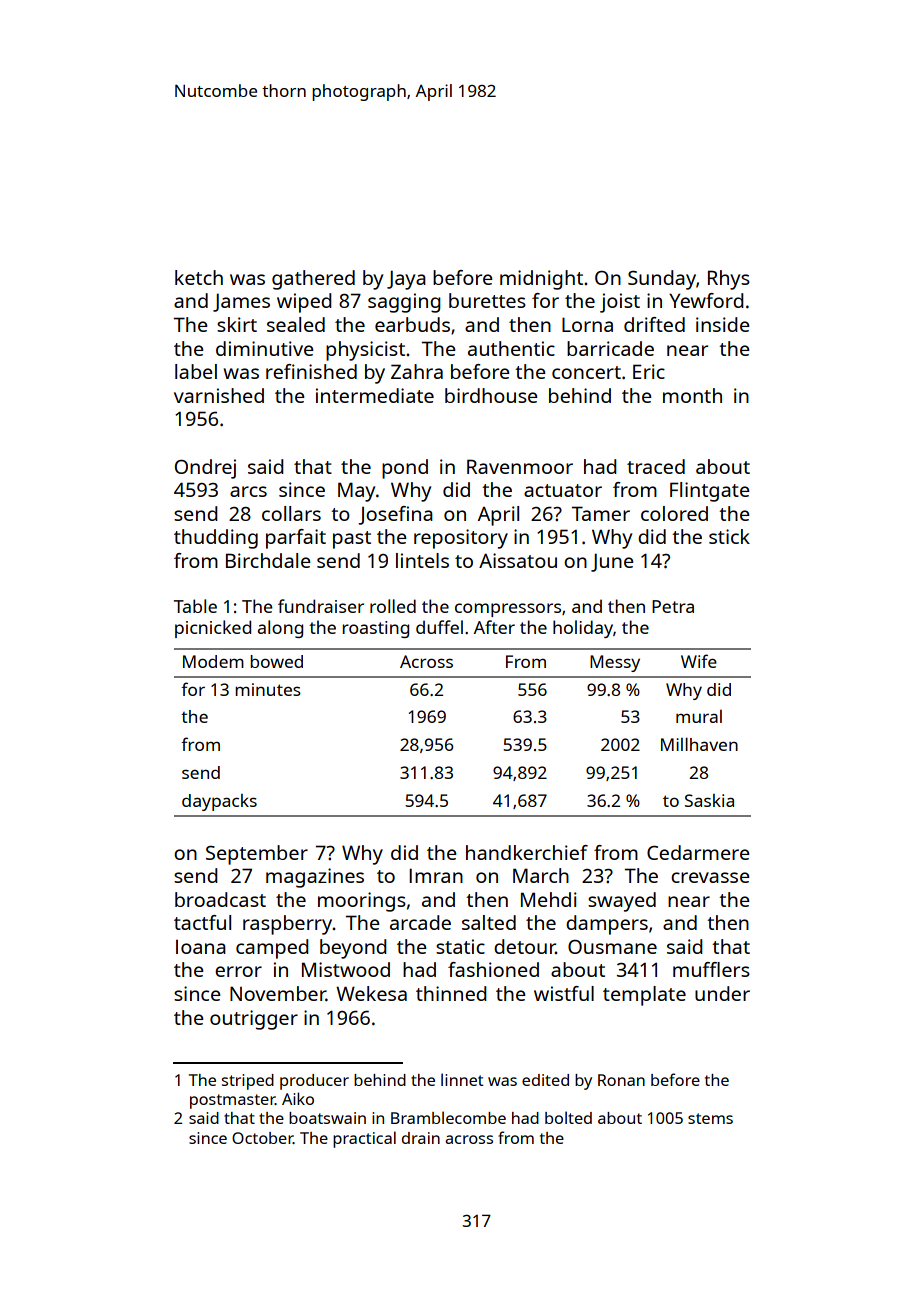 Image resolution: width=924 pixels, height=1311 pixels. I want to click on handkerchief, so click(527, 852).
